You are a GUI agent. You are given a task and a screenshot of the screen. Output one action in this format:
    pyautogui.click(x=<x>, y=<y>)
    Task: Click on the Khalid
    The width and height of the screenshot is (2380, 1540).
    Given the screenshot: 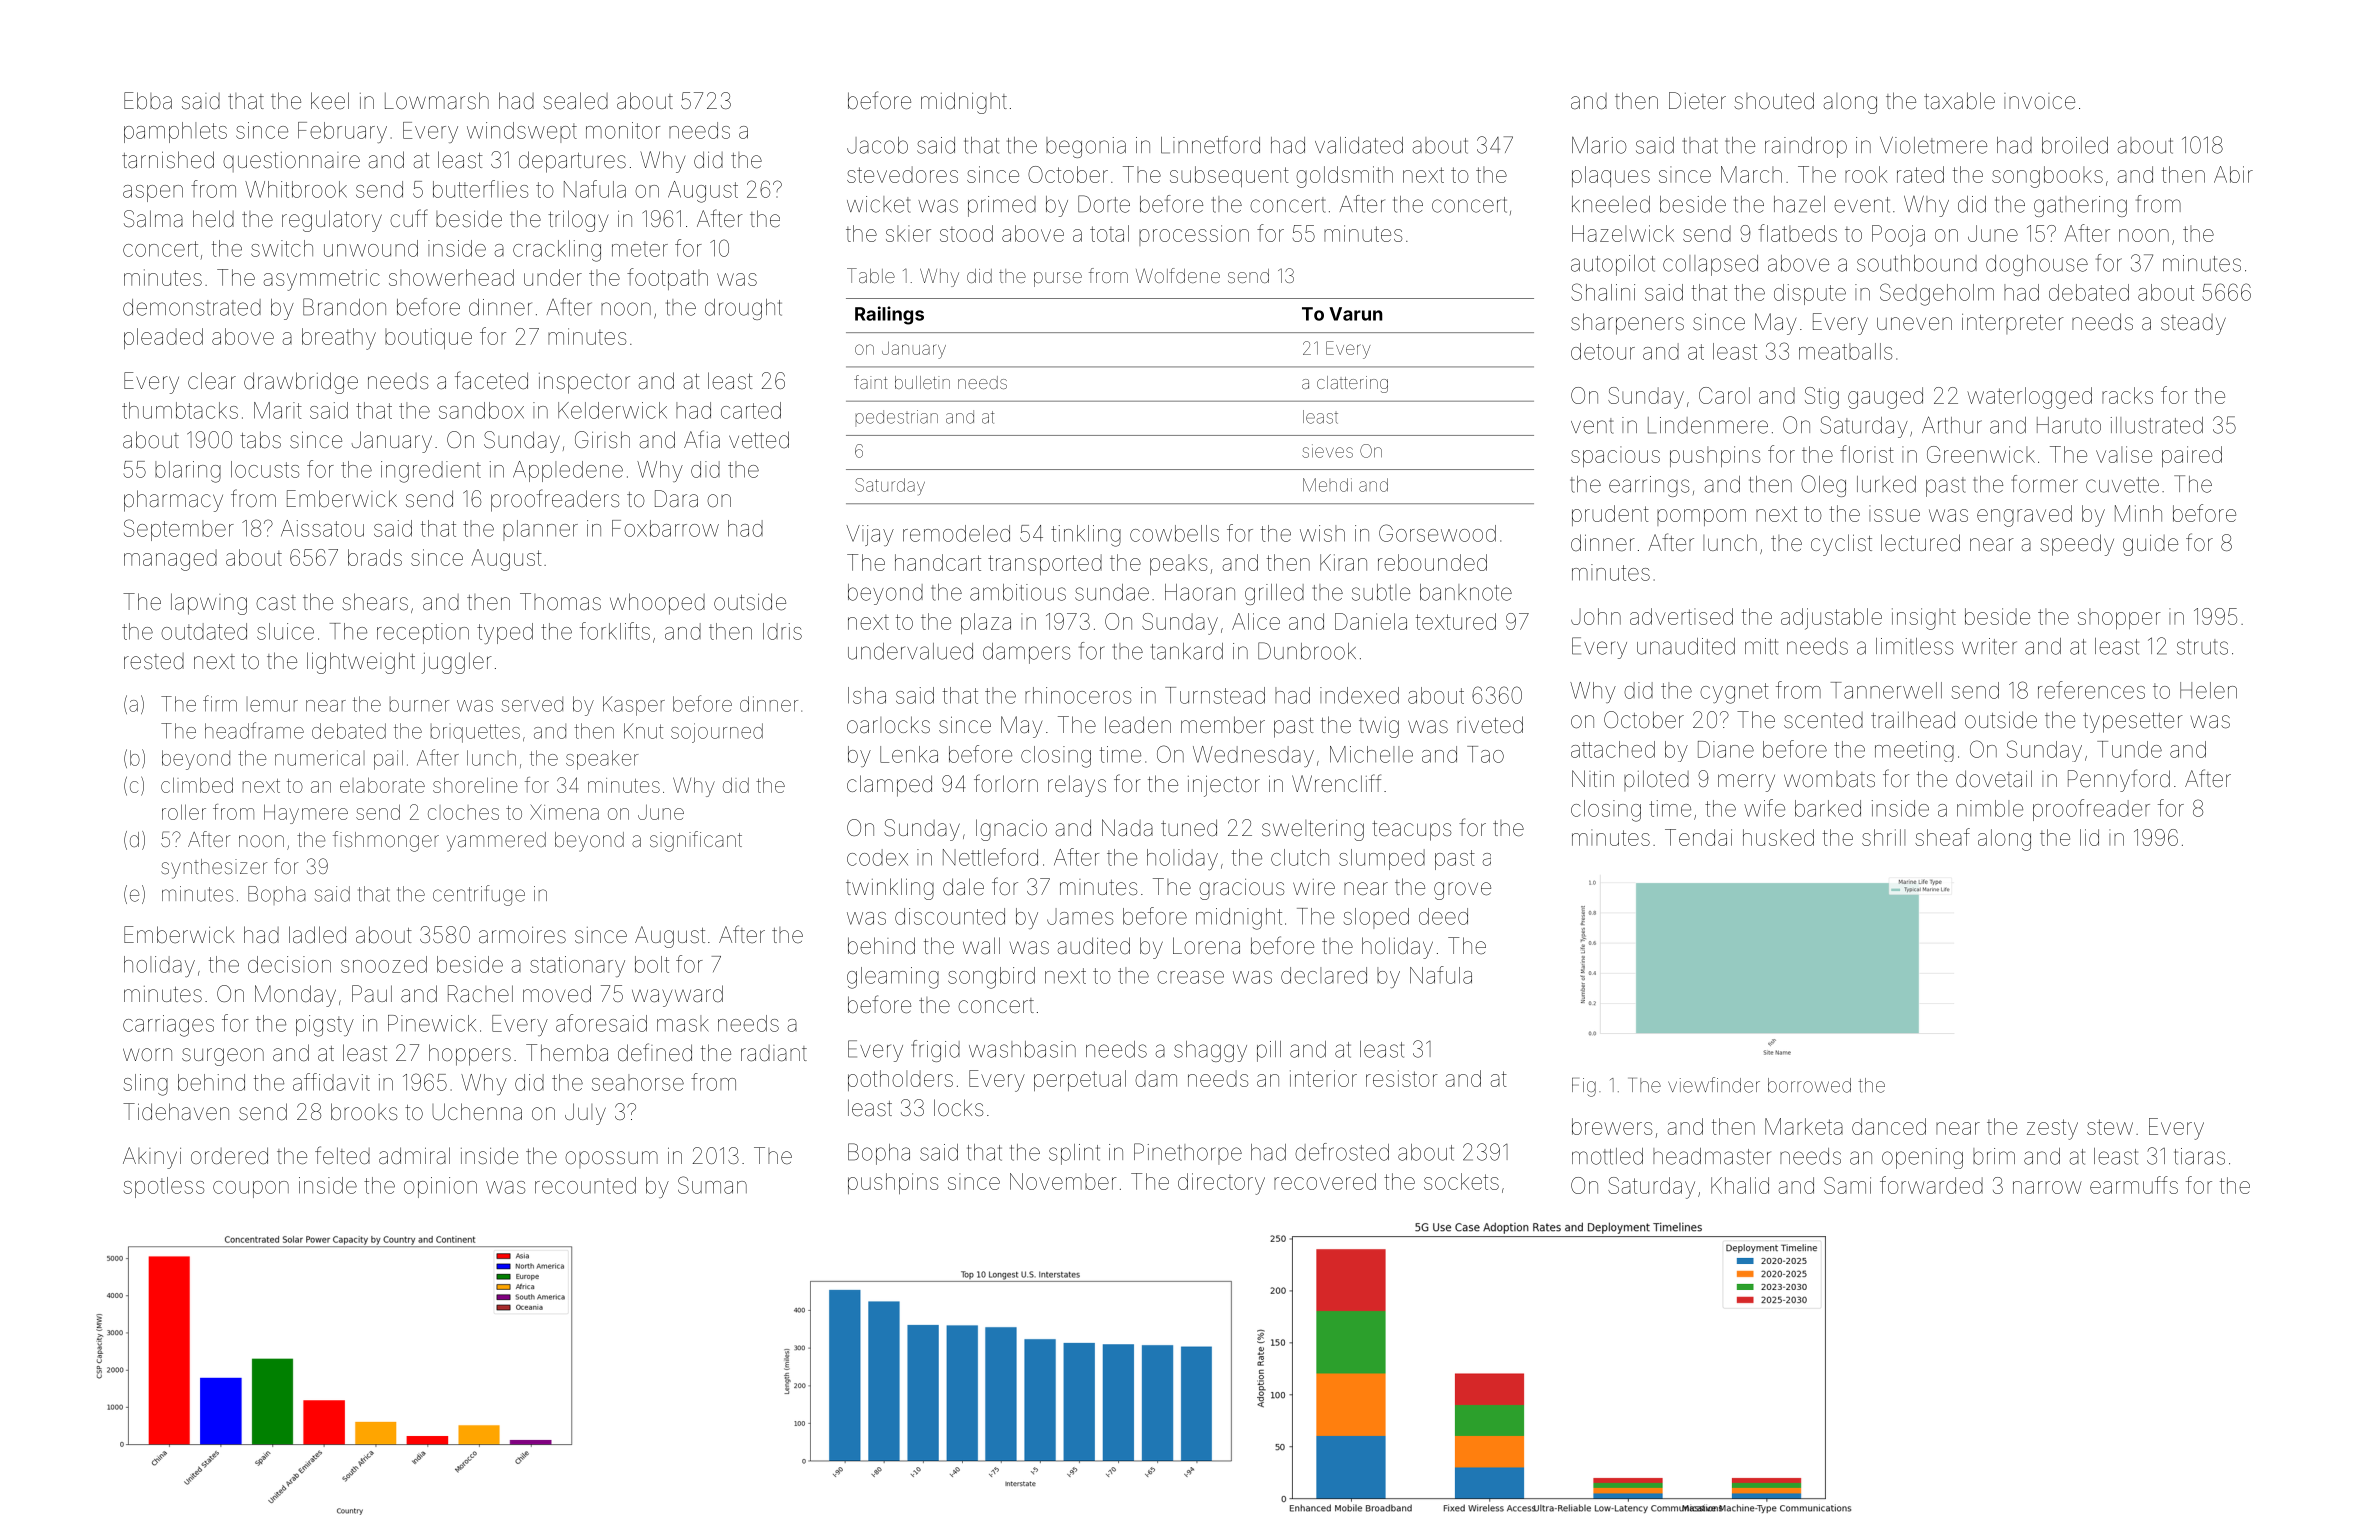 What is the action you would take?
    pyautogui.click(x=1740, y=1185)
